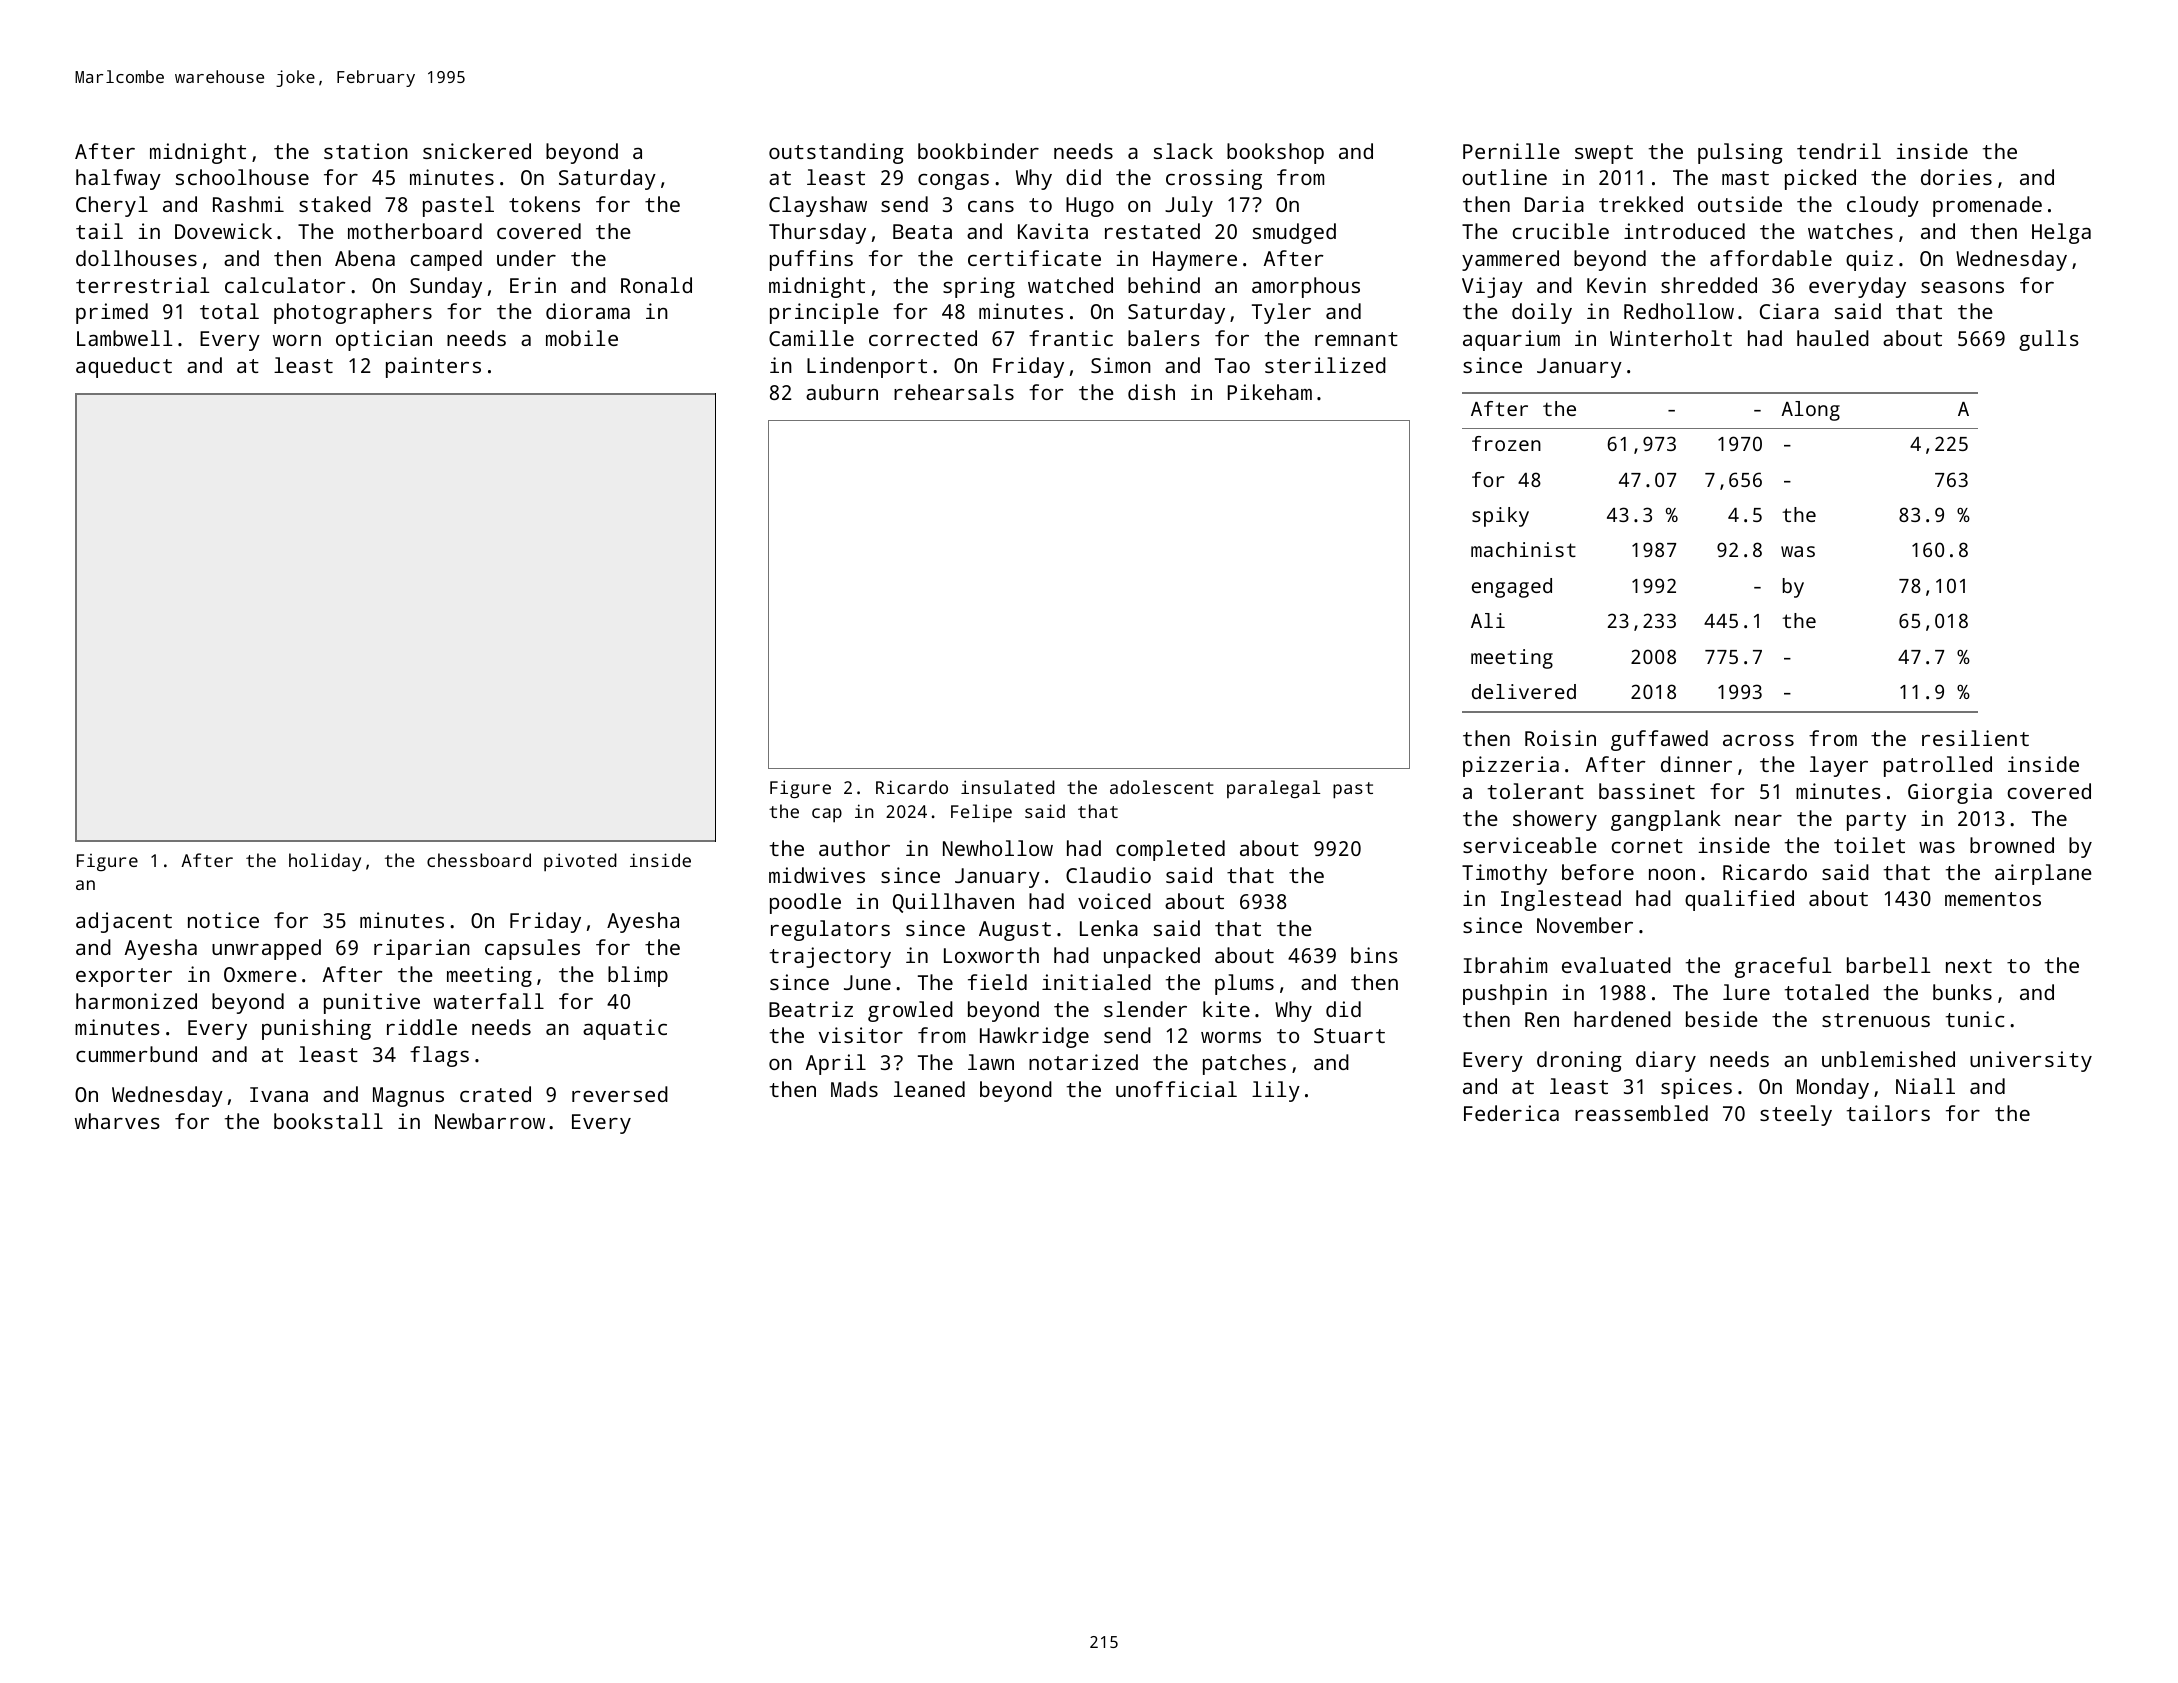 The image size is (2178, 1683). I want to click on completed, so click(1170, 850).
